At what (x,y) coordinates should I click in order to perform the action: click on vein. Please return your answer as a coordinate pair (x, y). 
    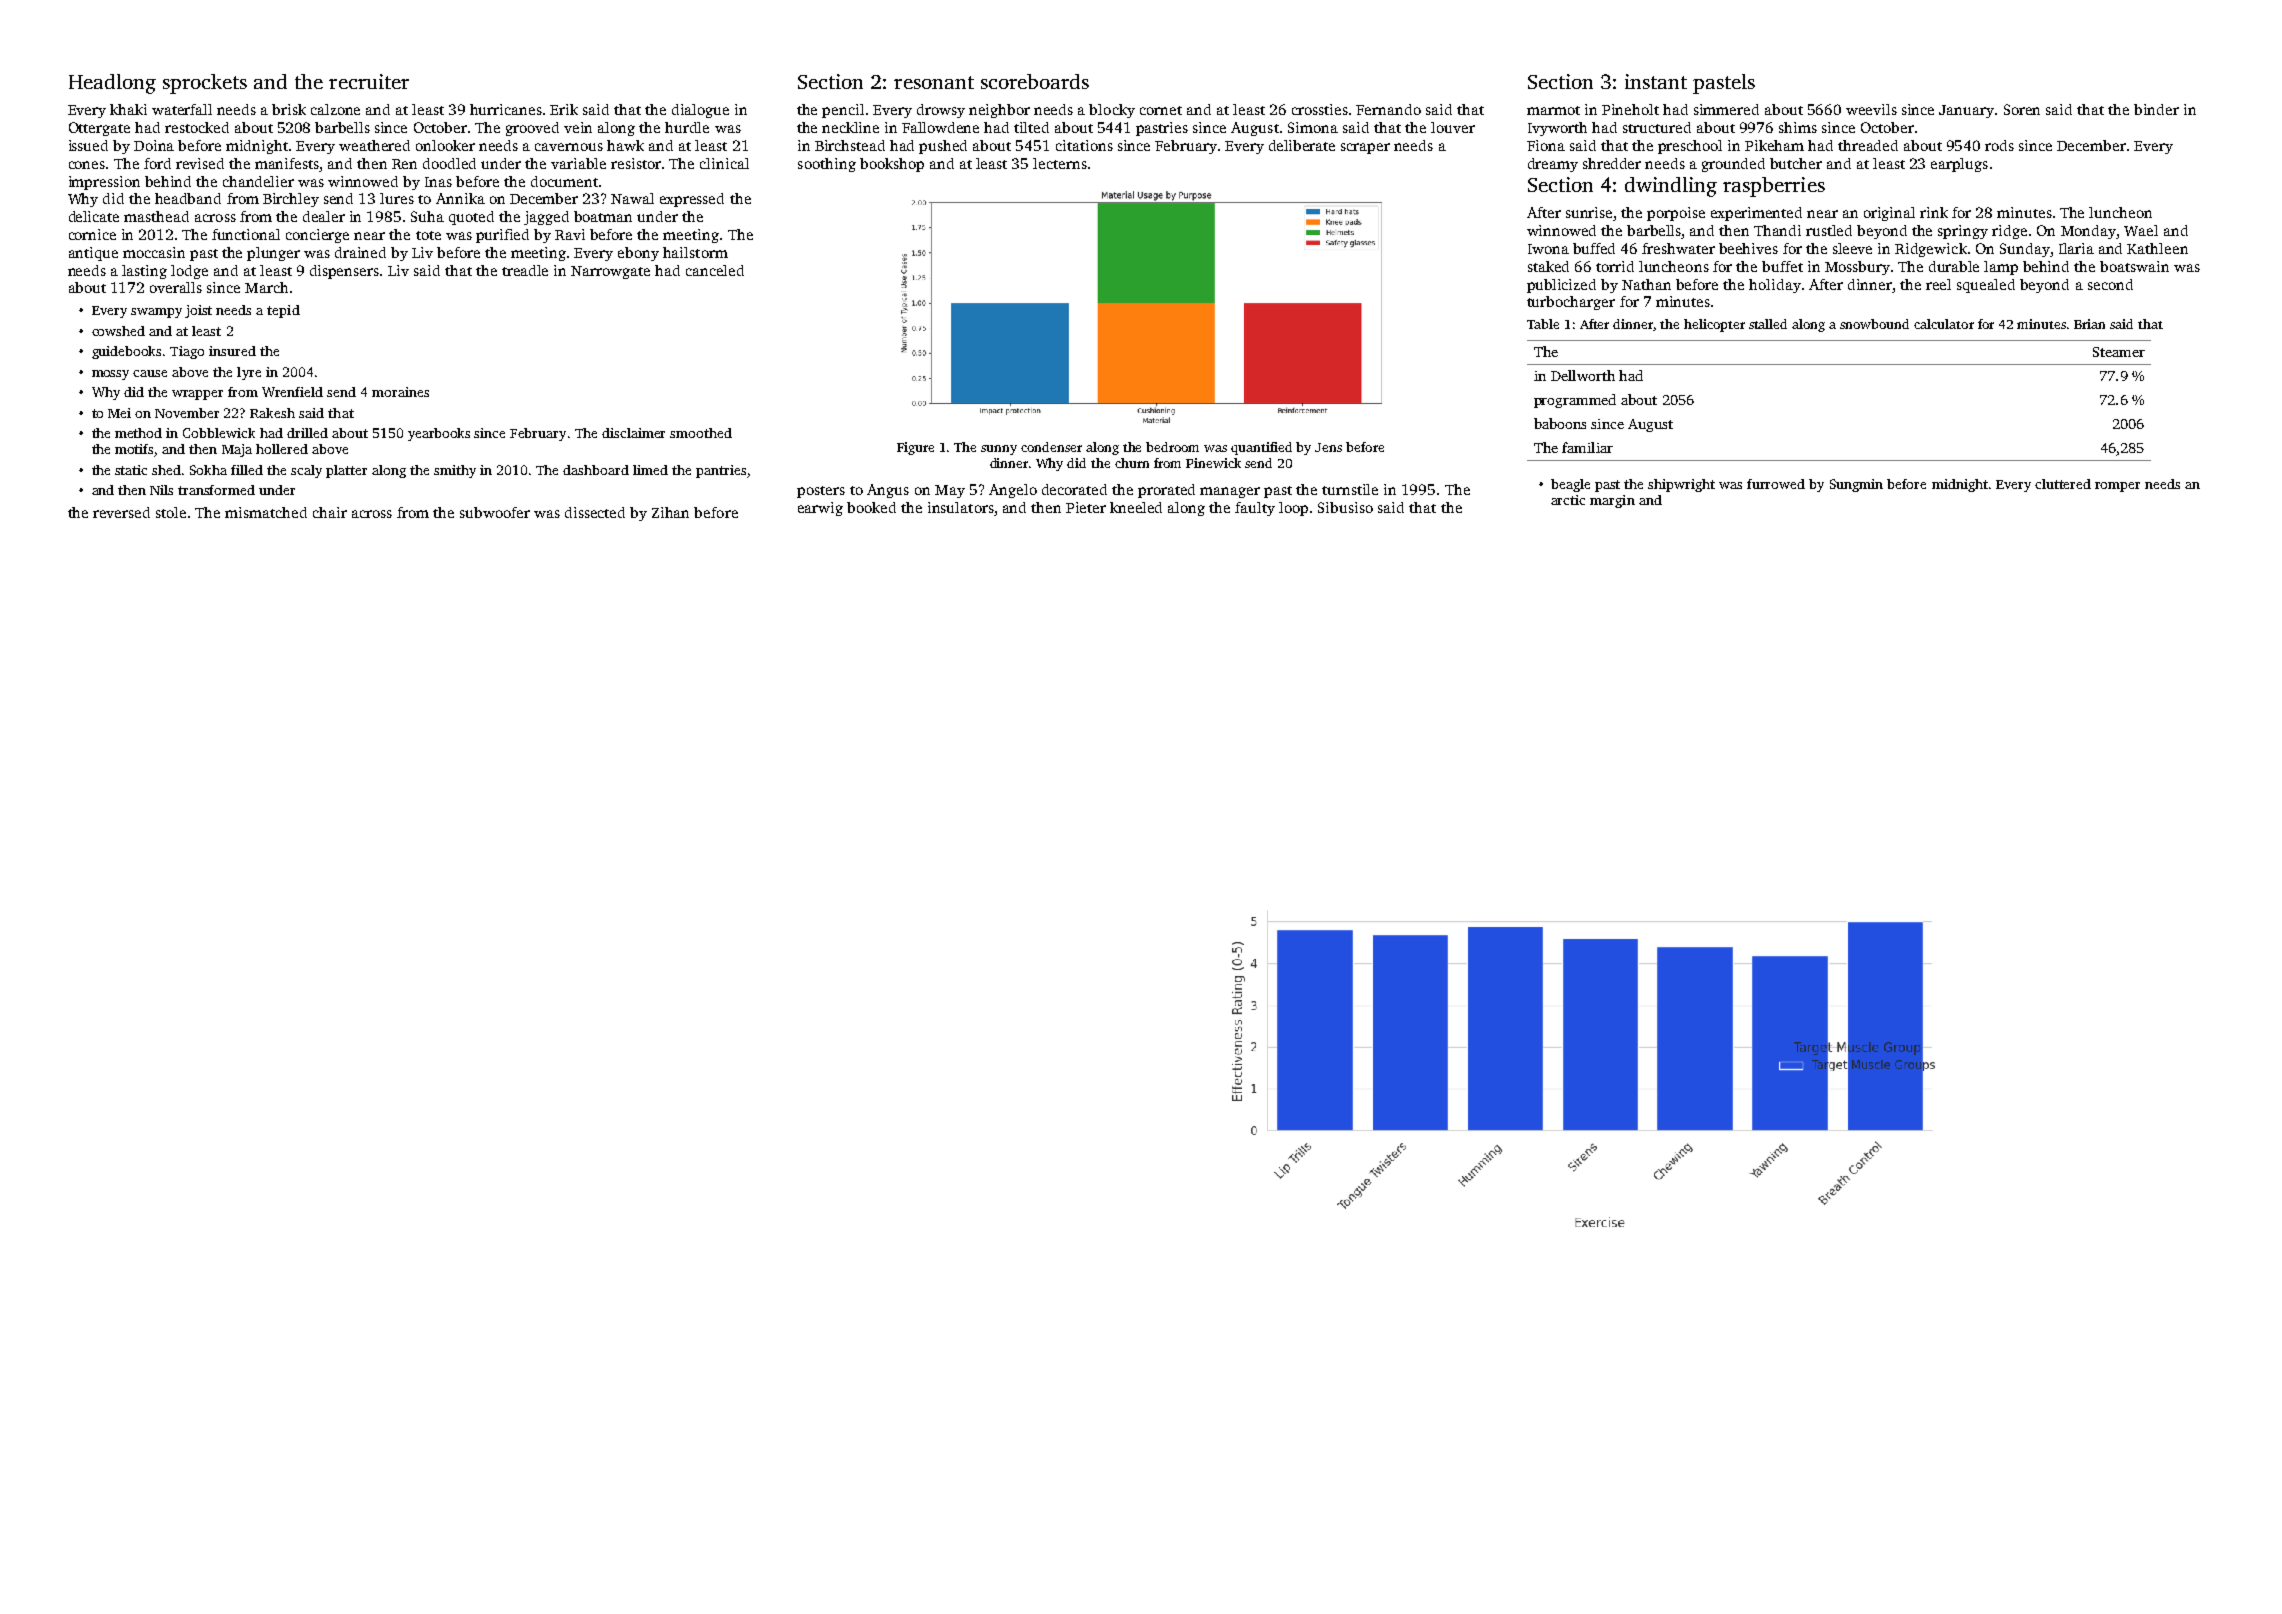
    Looking at the image, I should click on (578, 127).
